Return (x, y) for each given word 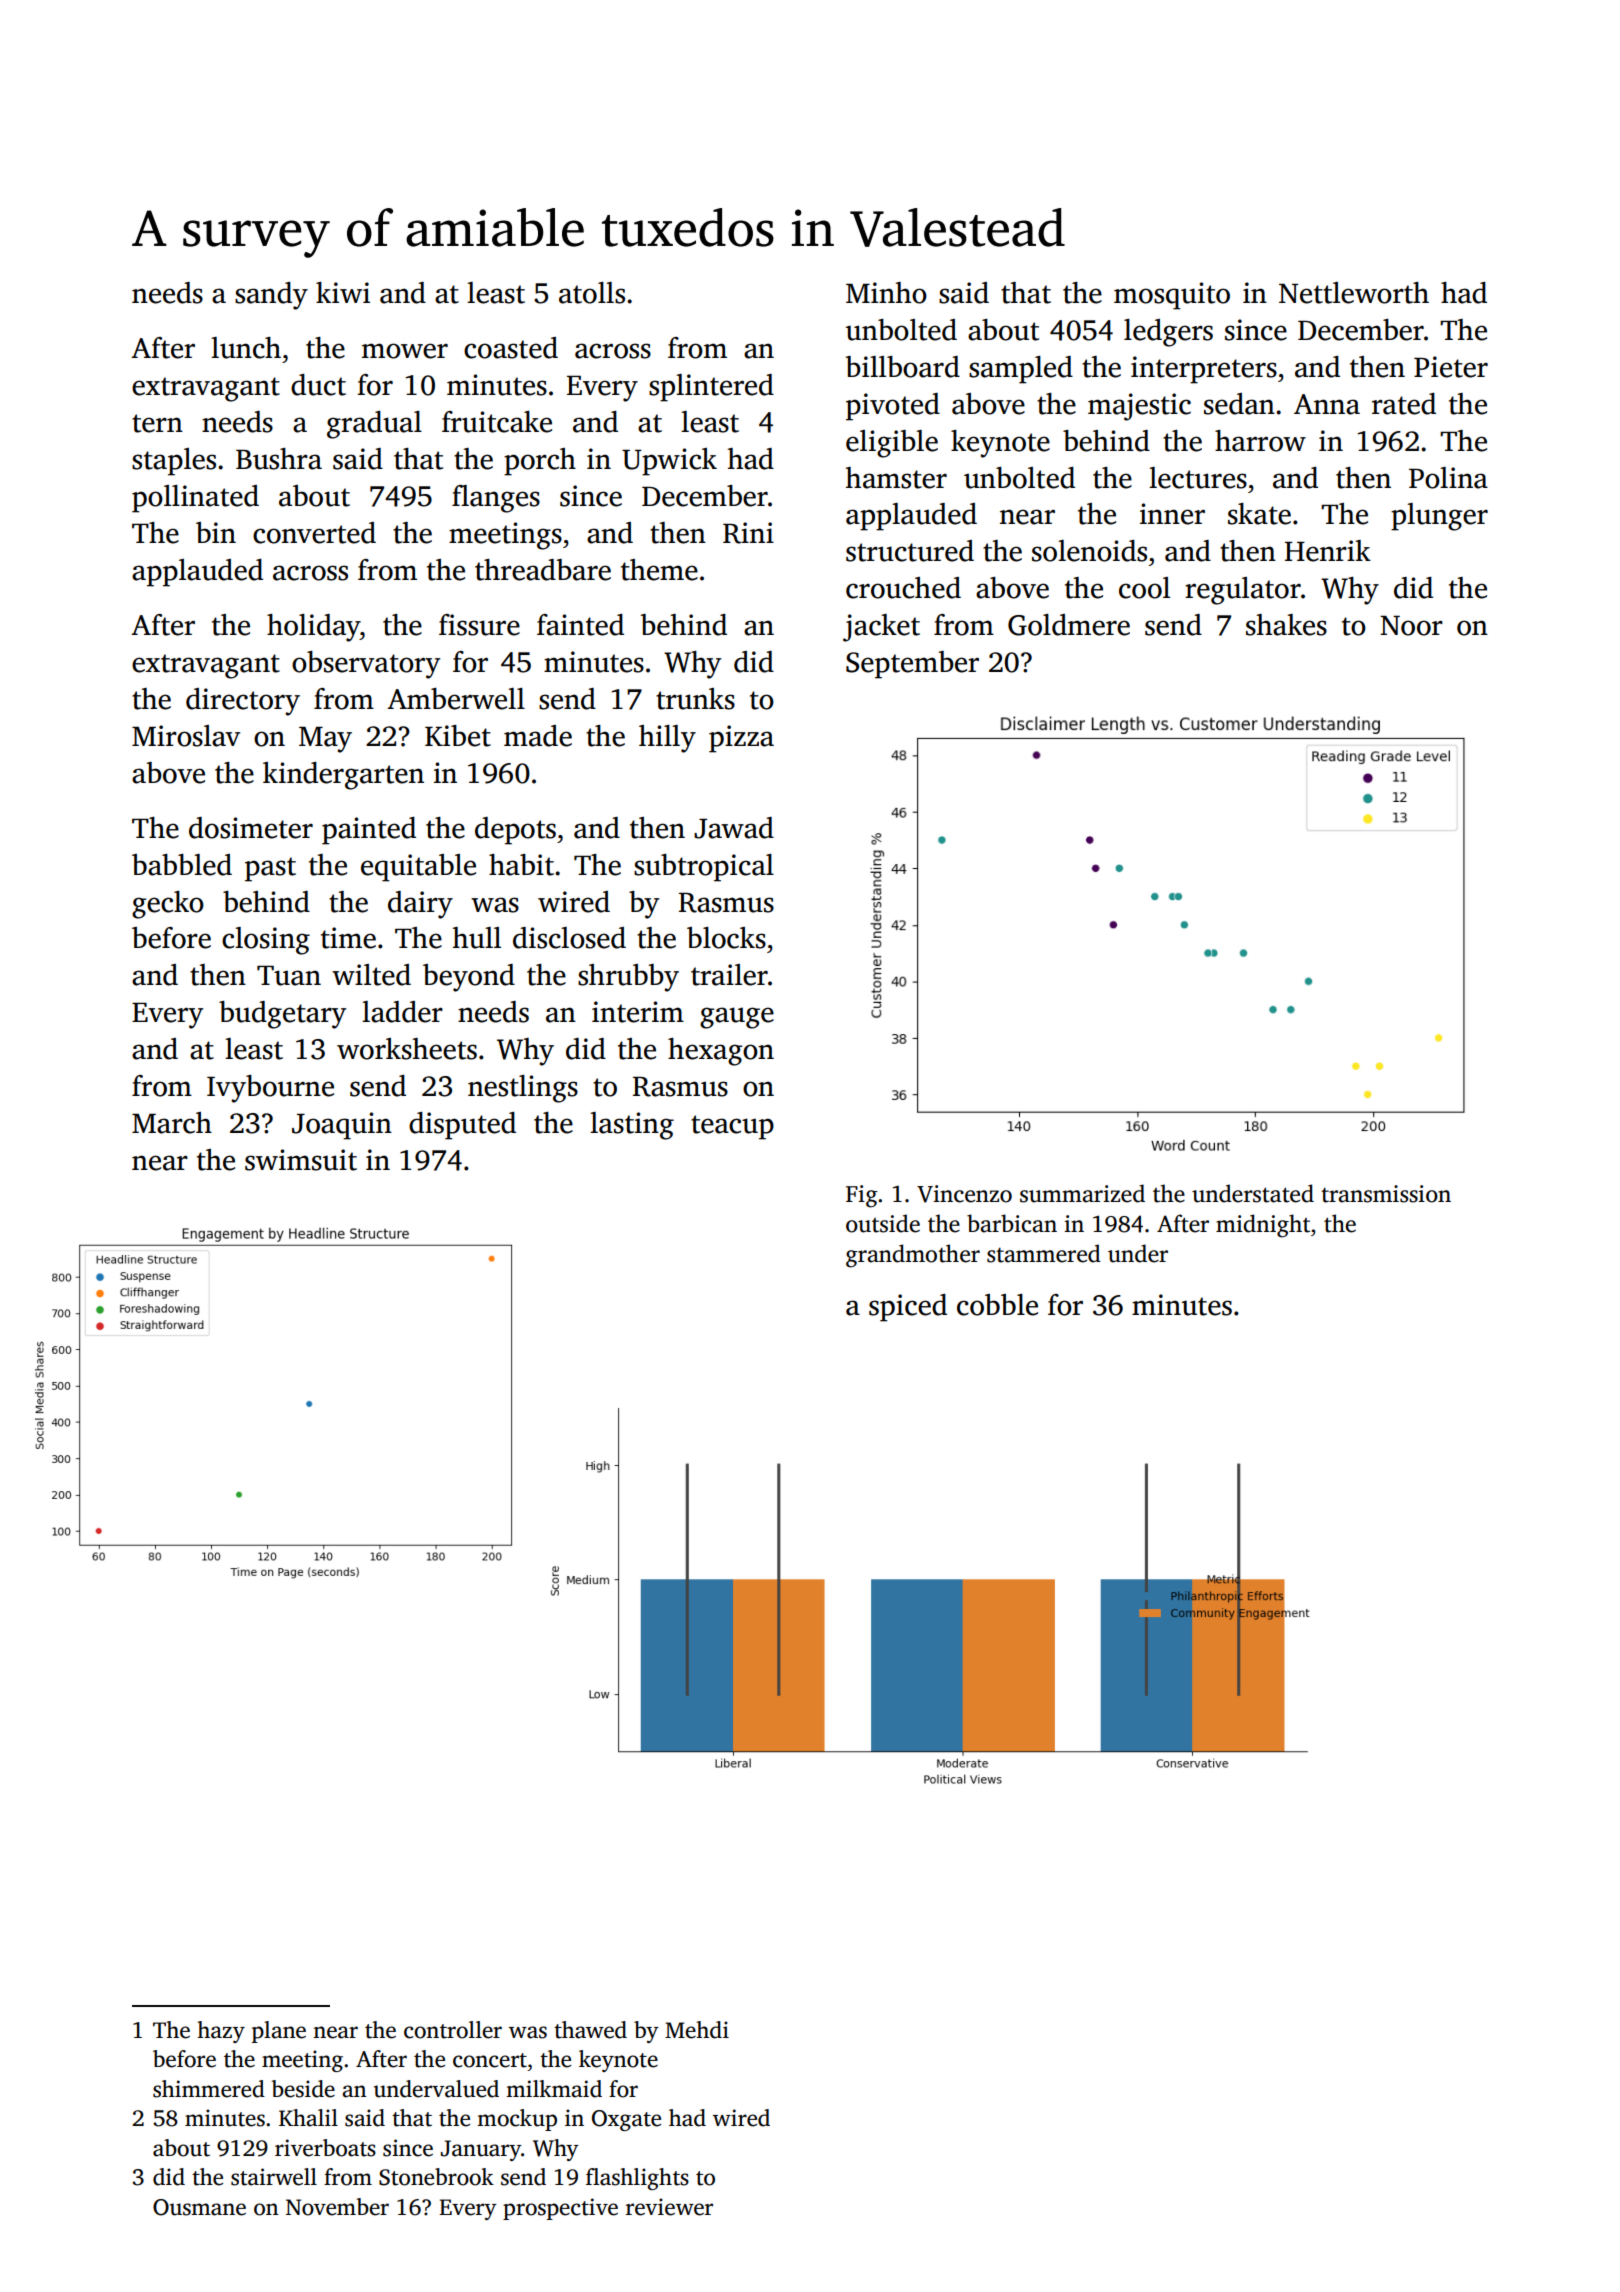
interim (638, 1012)
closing (266, 941)
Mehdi (697, 2030)
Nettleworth (1354, 293)
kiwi (343, 292)
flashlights (637, 2179)
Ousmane (199, 2207)
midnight (1263, 1226)
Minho (886, 293)
